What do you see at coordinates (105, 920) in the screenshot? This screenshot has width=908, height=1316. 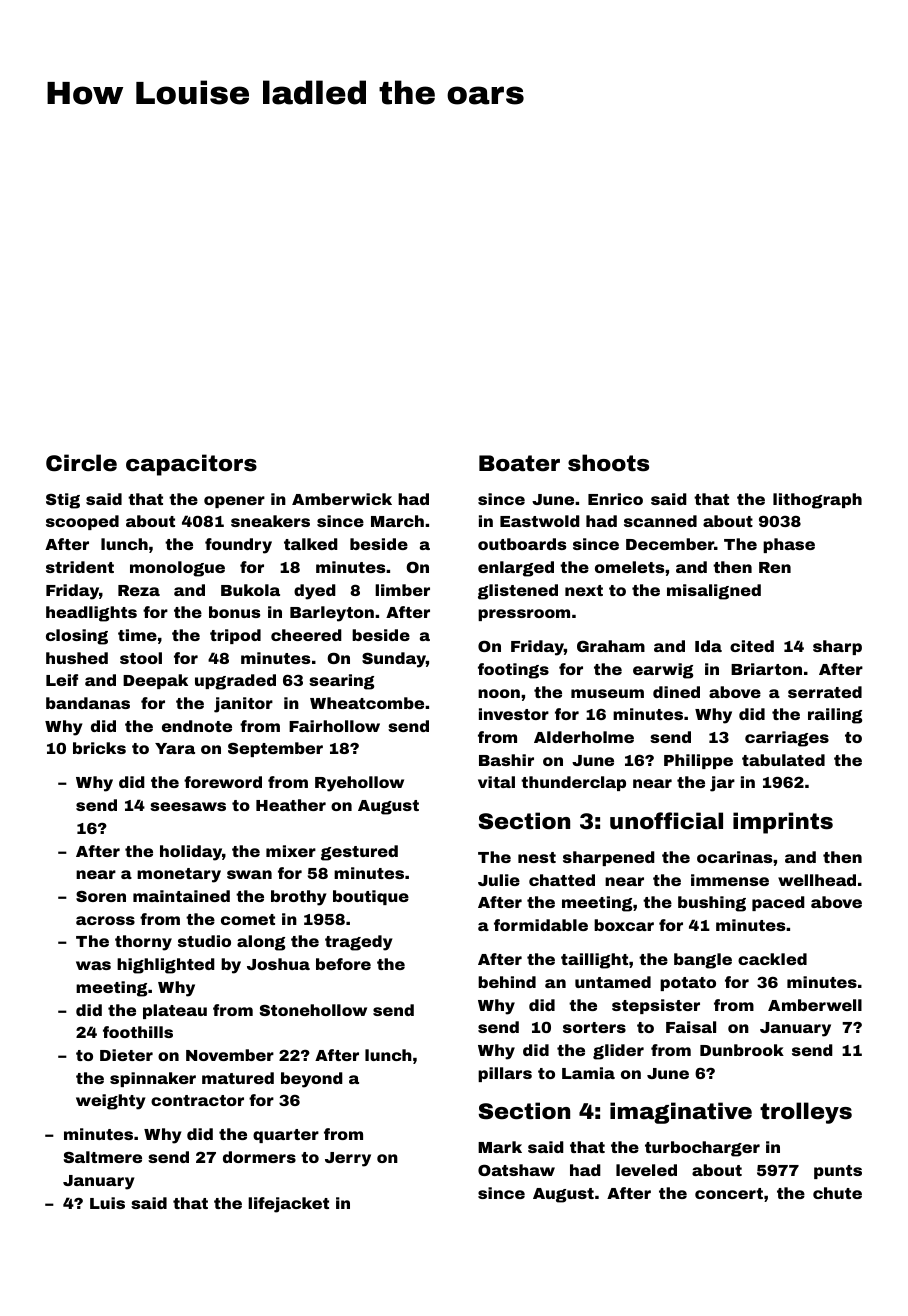 I see `across` at bounding box center [105, 920].
